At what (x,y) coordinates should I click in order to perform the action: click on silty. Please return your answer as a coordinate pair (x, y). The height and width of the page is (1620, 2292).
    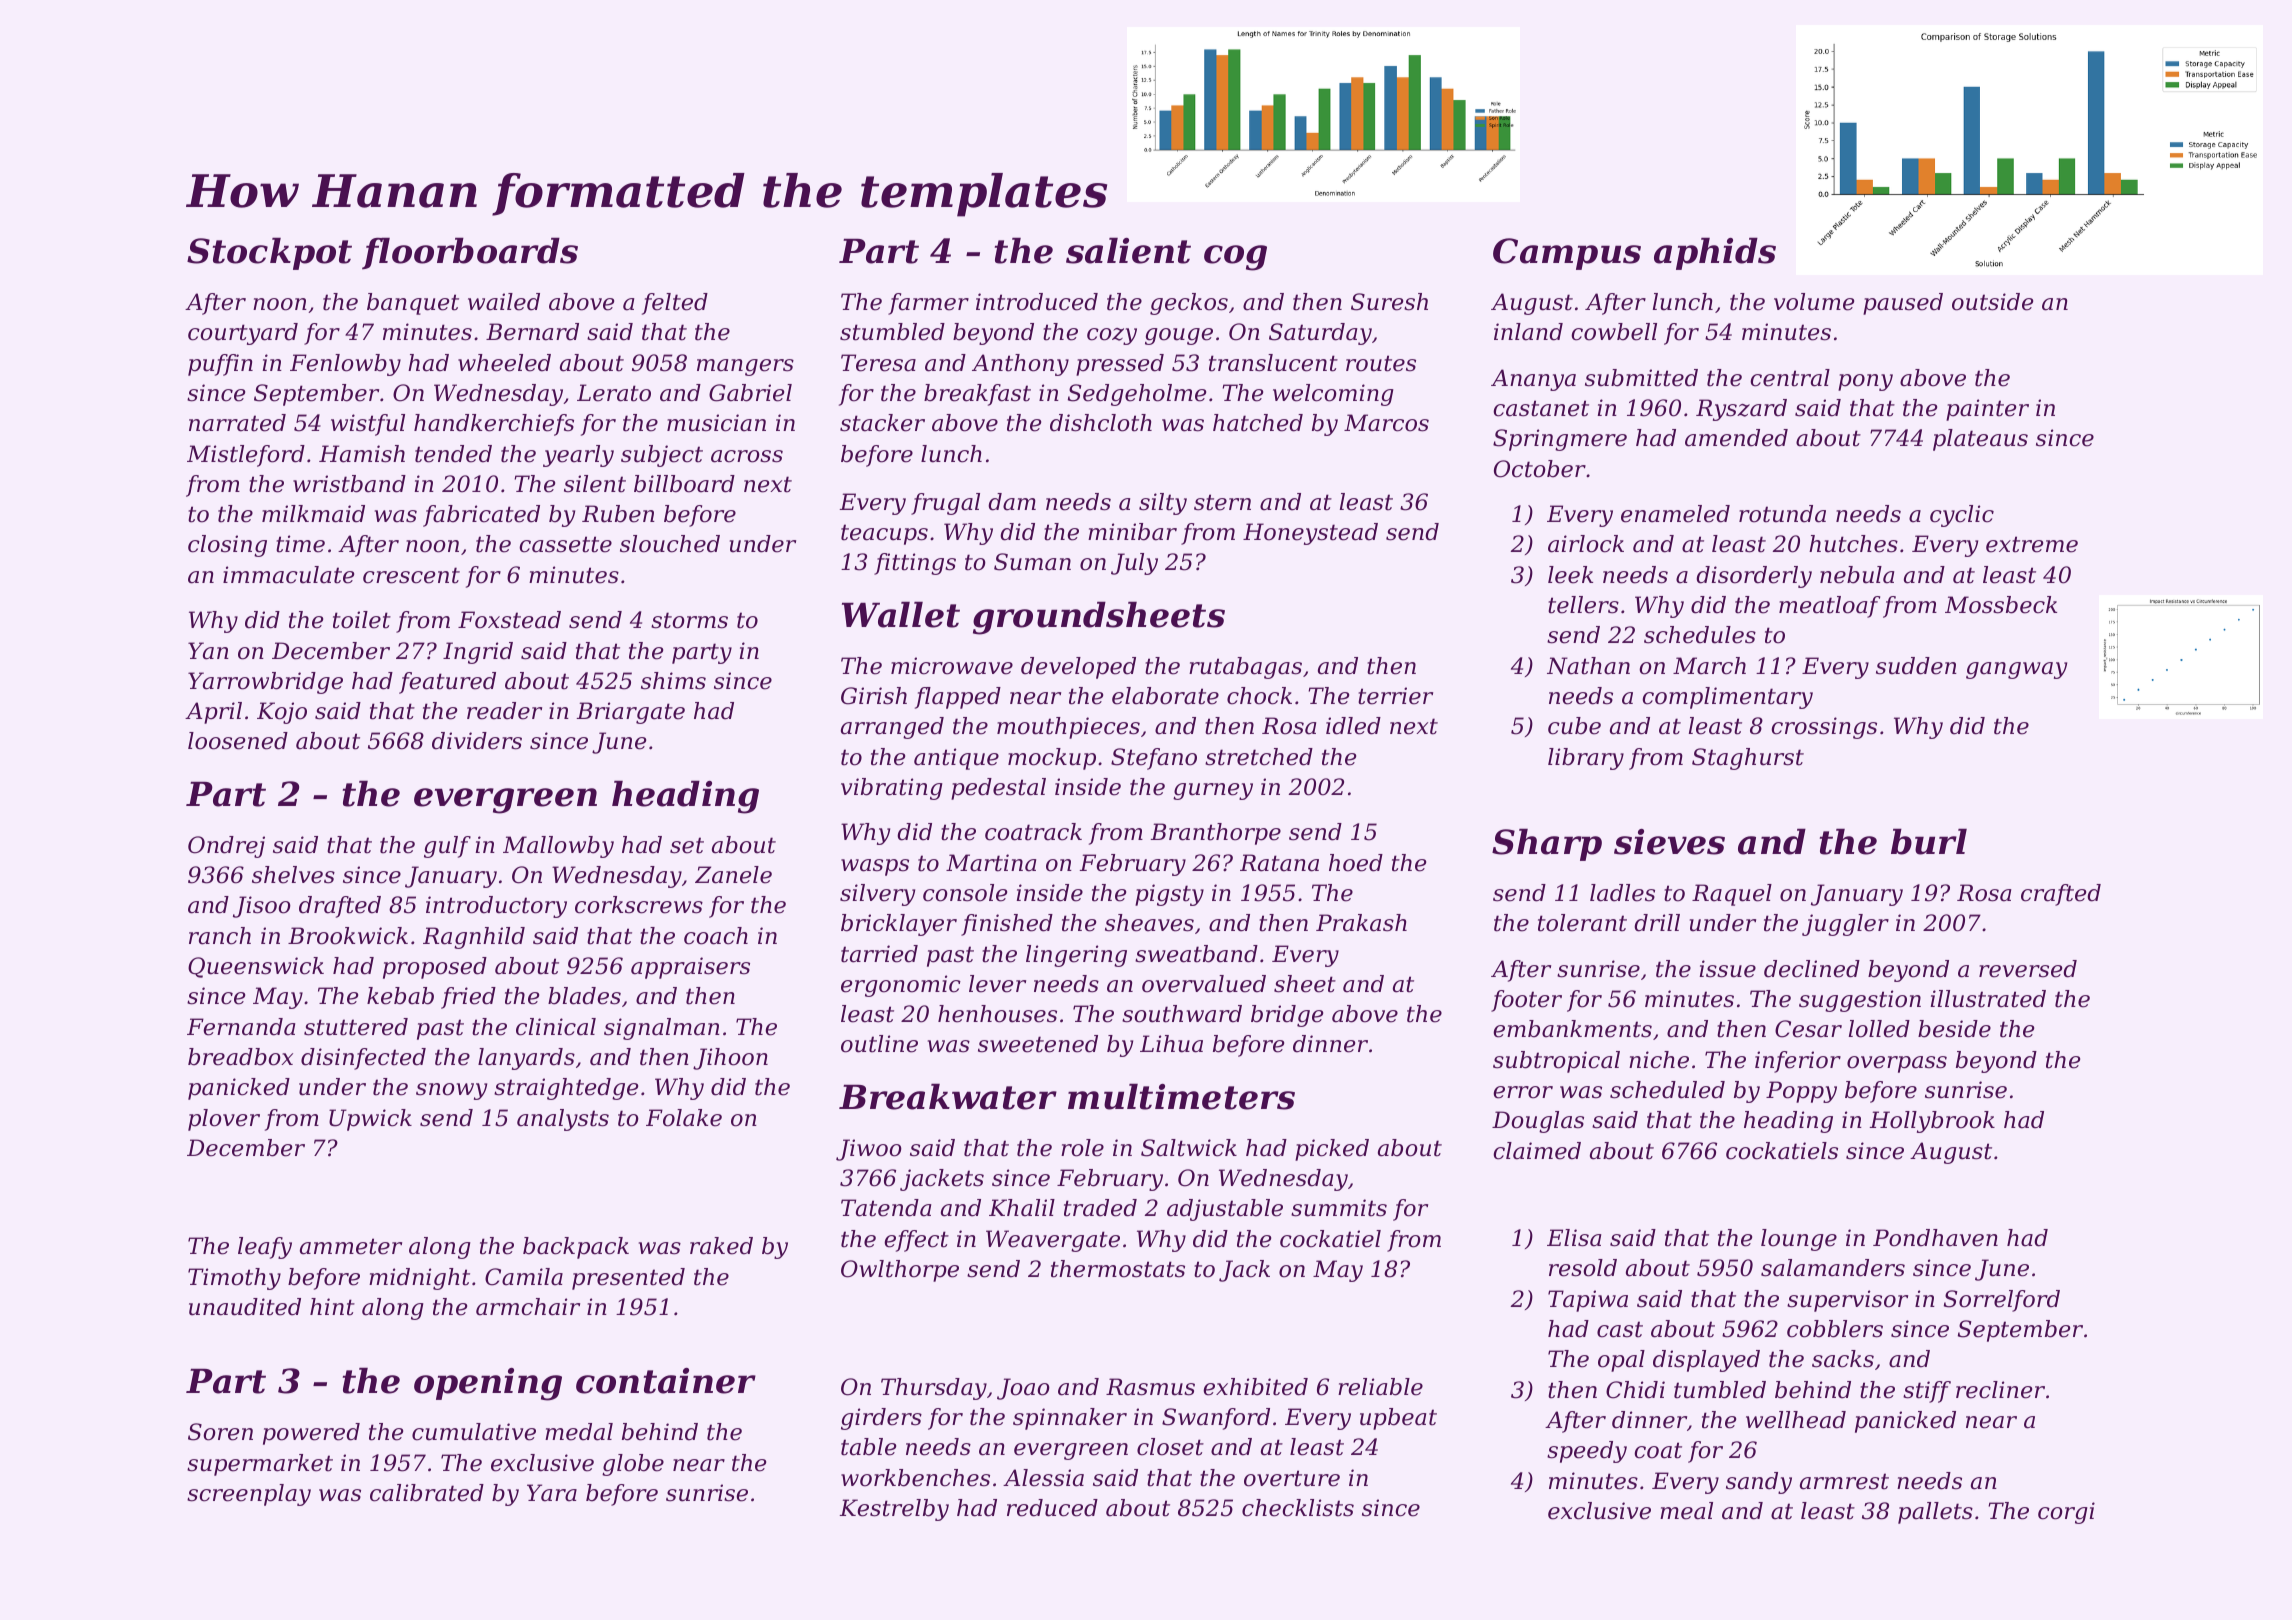
    Looking at the image, I should click on (1163, 504).
